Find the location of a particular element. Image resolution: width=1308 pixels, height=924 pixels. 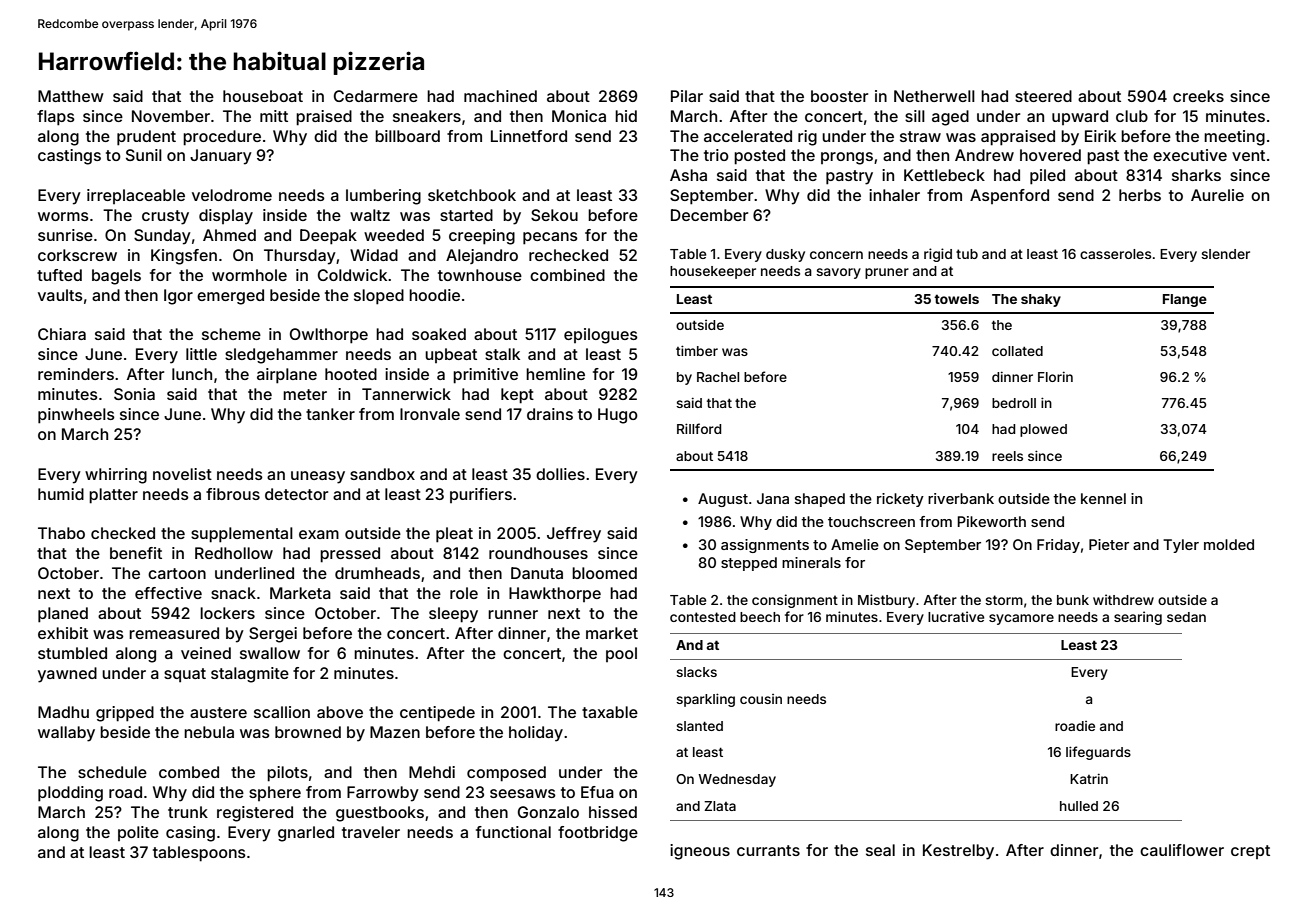

plowed is located at coordinates (1043, 430).
